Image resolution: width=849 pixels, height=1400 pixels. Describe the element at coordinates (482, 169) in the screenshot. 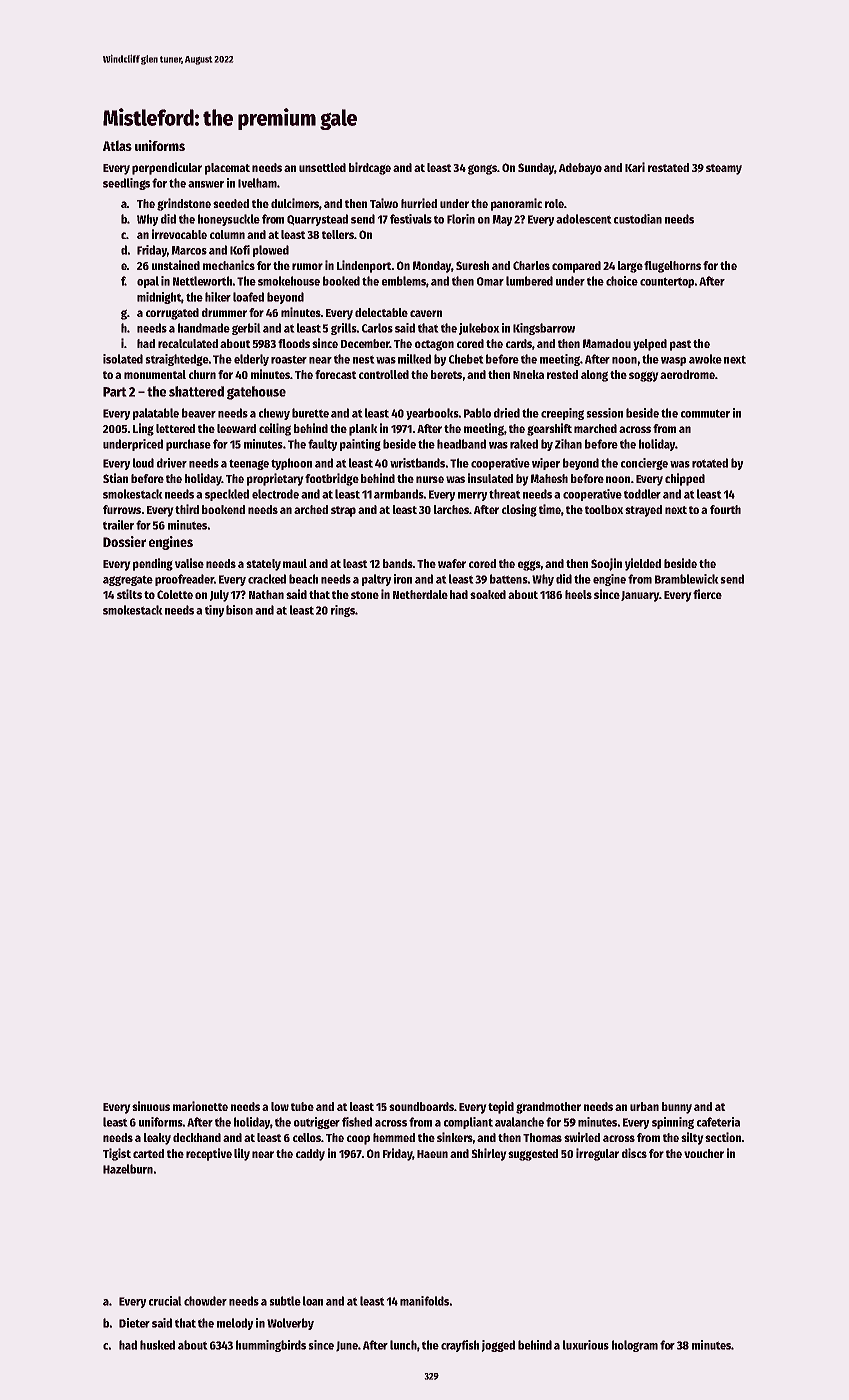

I see `gongs` at that location.
